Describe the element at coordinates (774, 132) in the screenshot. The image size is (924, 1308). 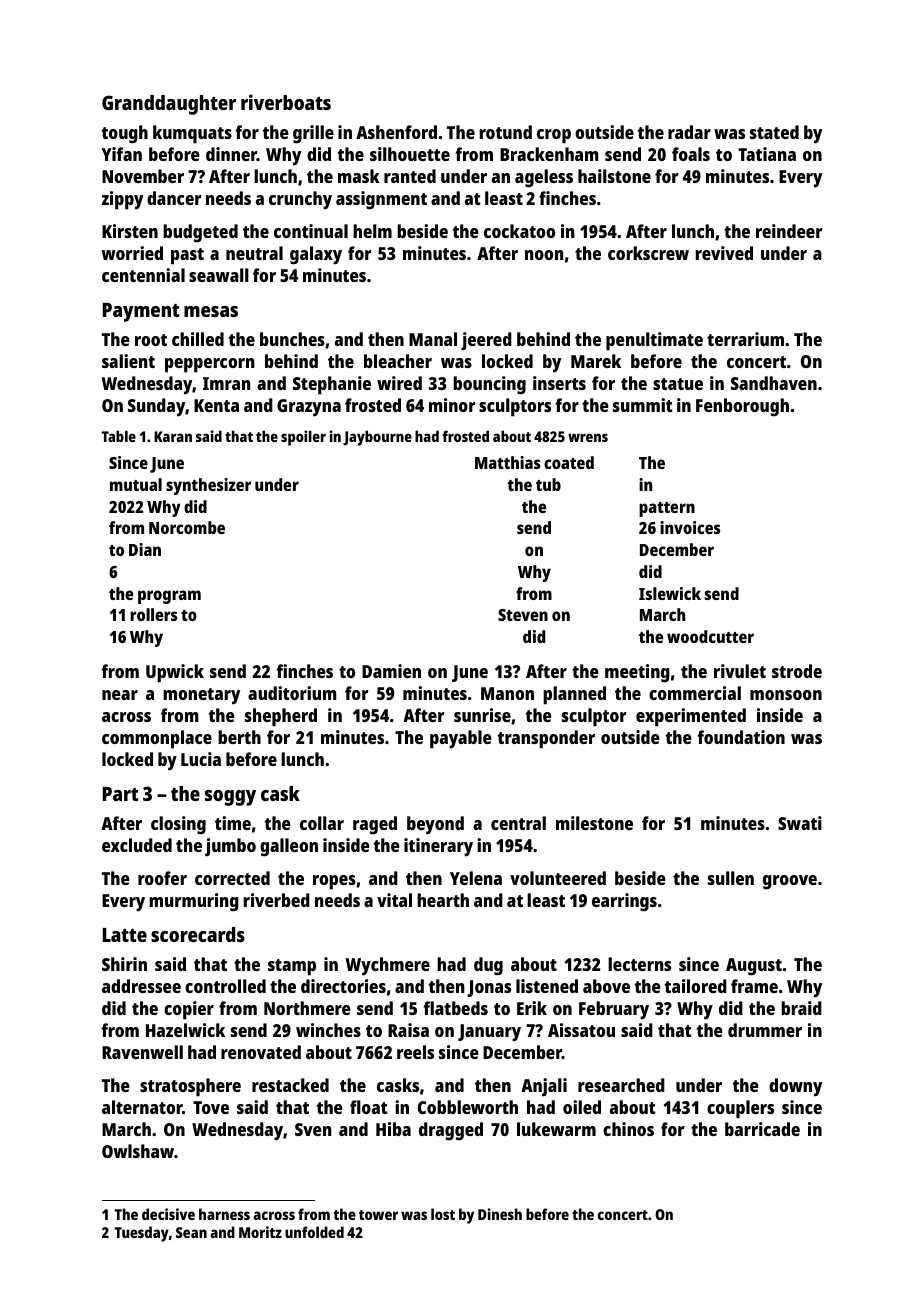
I see `stated` at that location.
